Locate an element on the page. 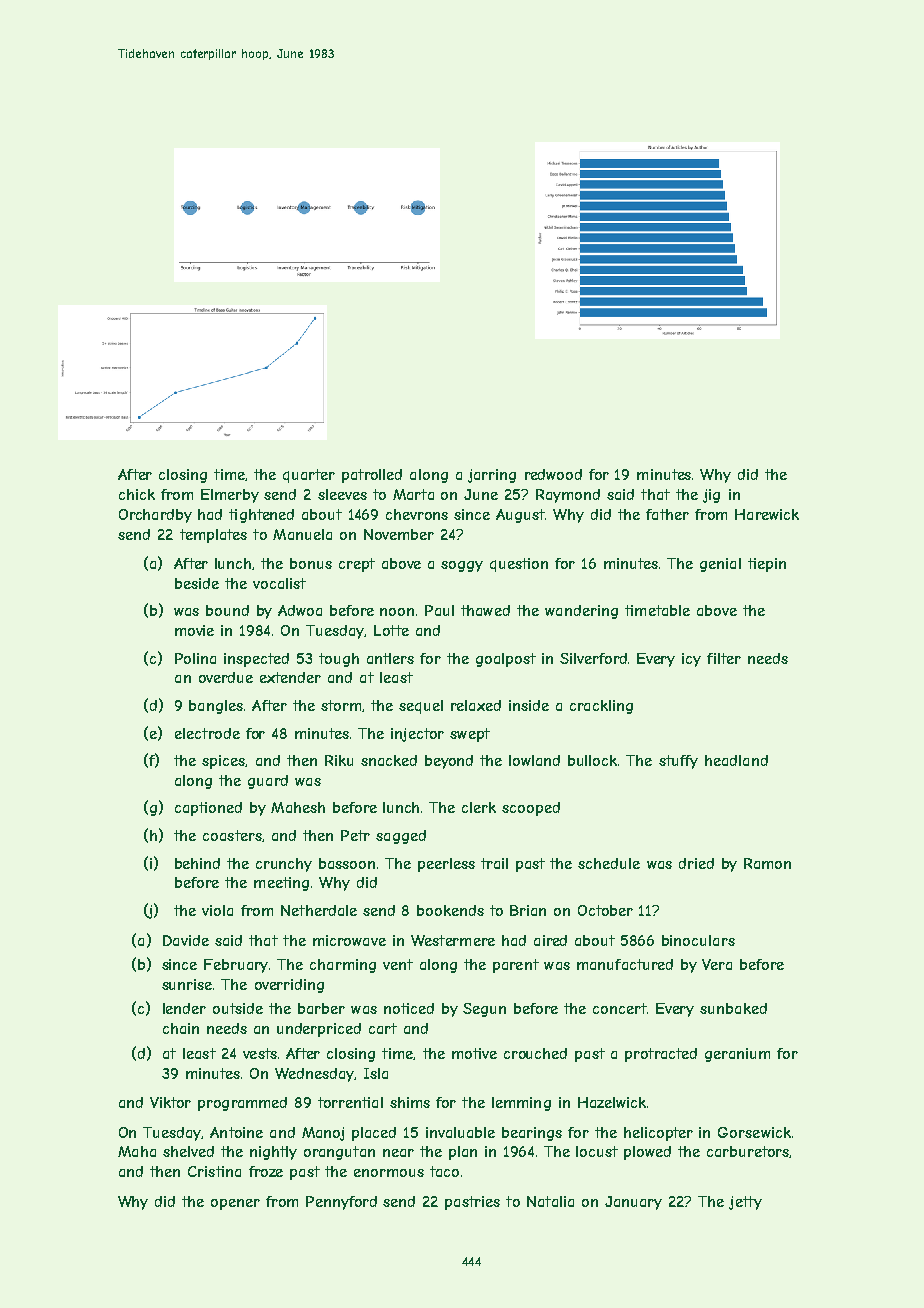 The width and height of the image is (924, 1308). jig is located at coordinates (711, 496).
